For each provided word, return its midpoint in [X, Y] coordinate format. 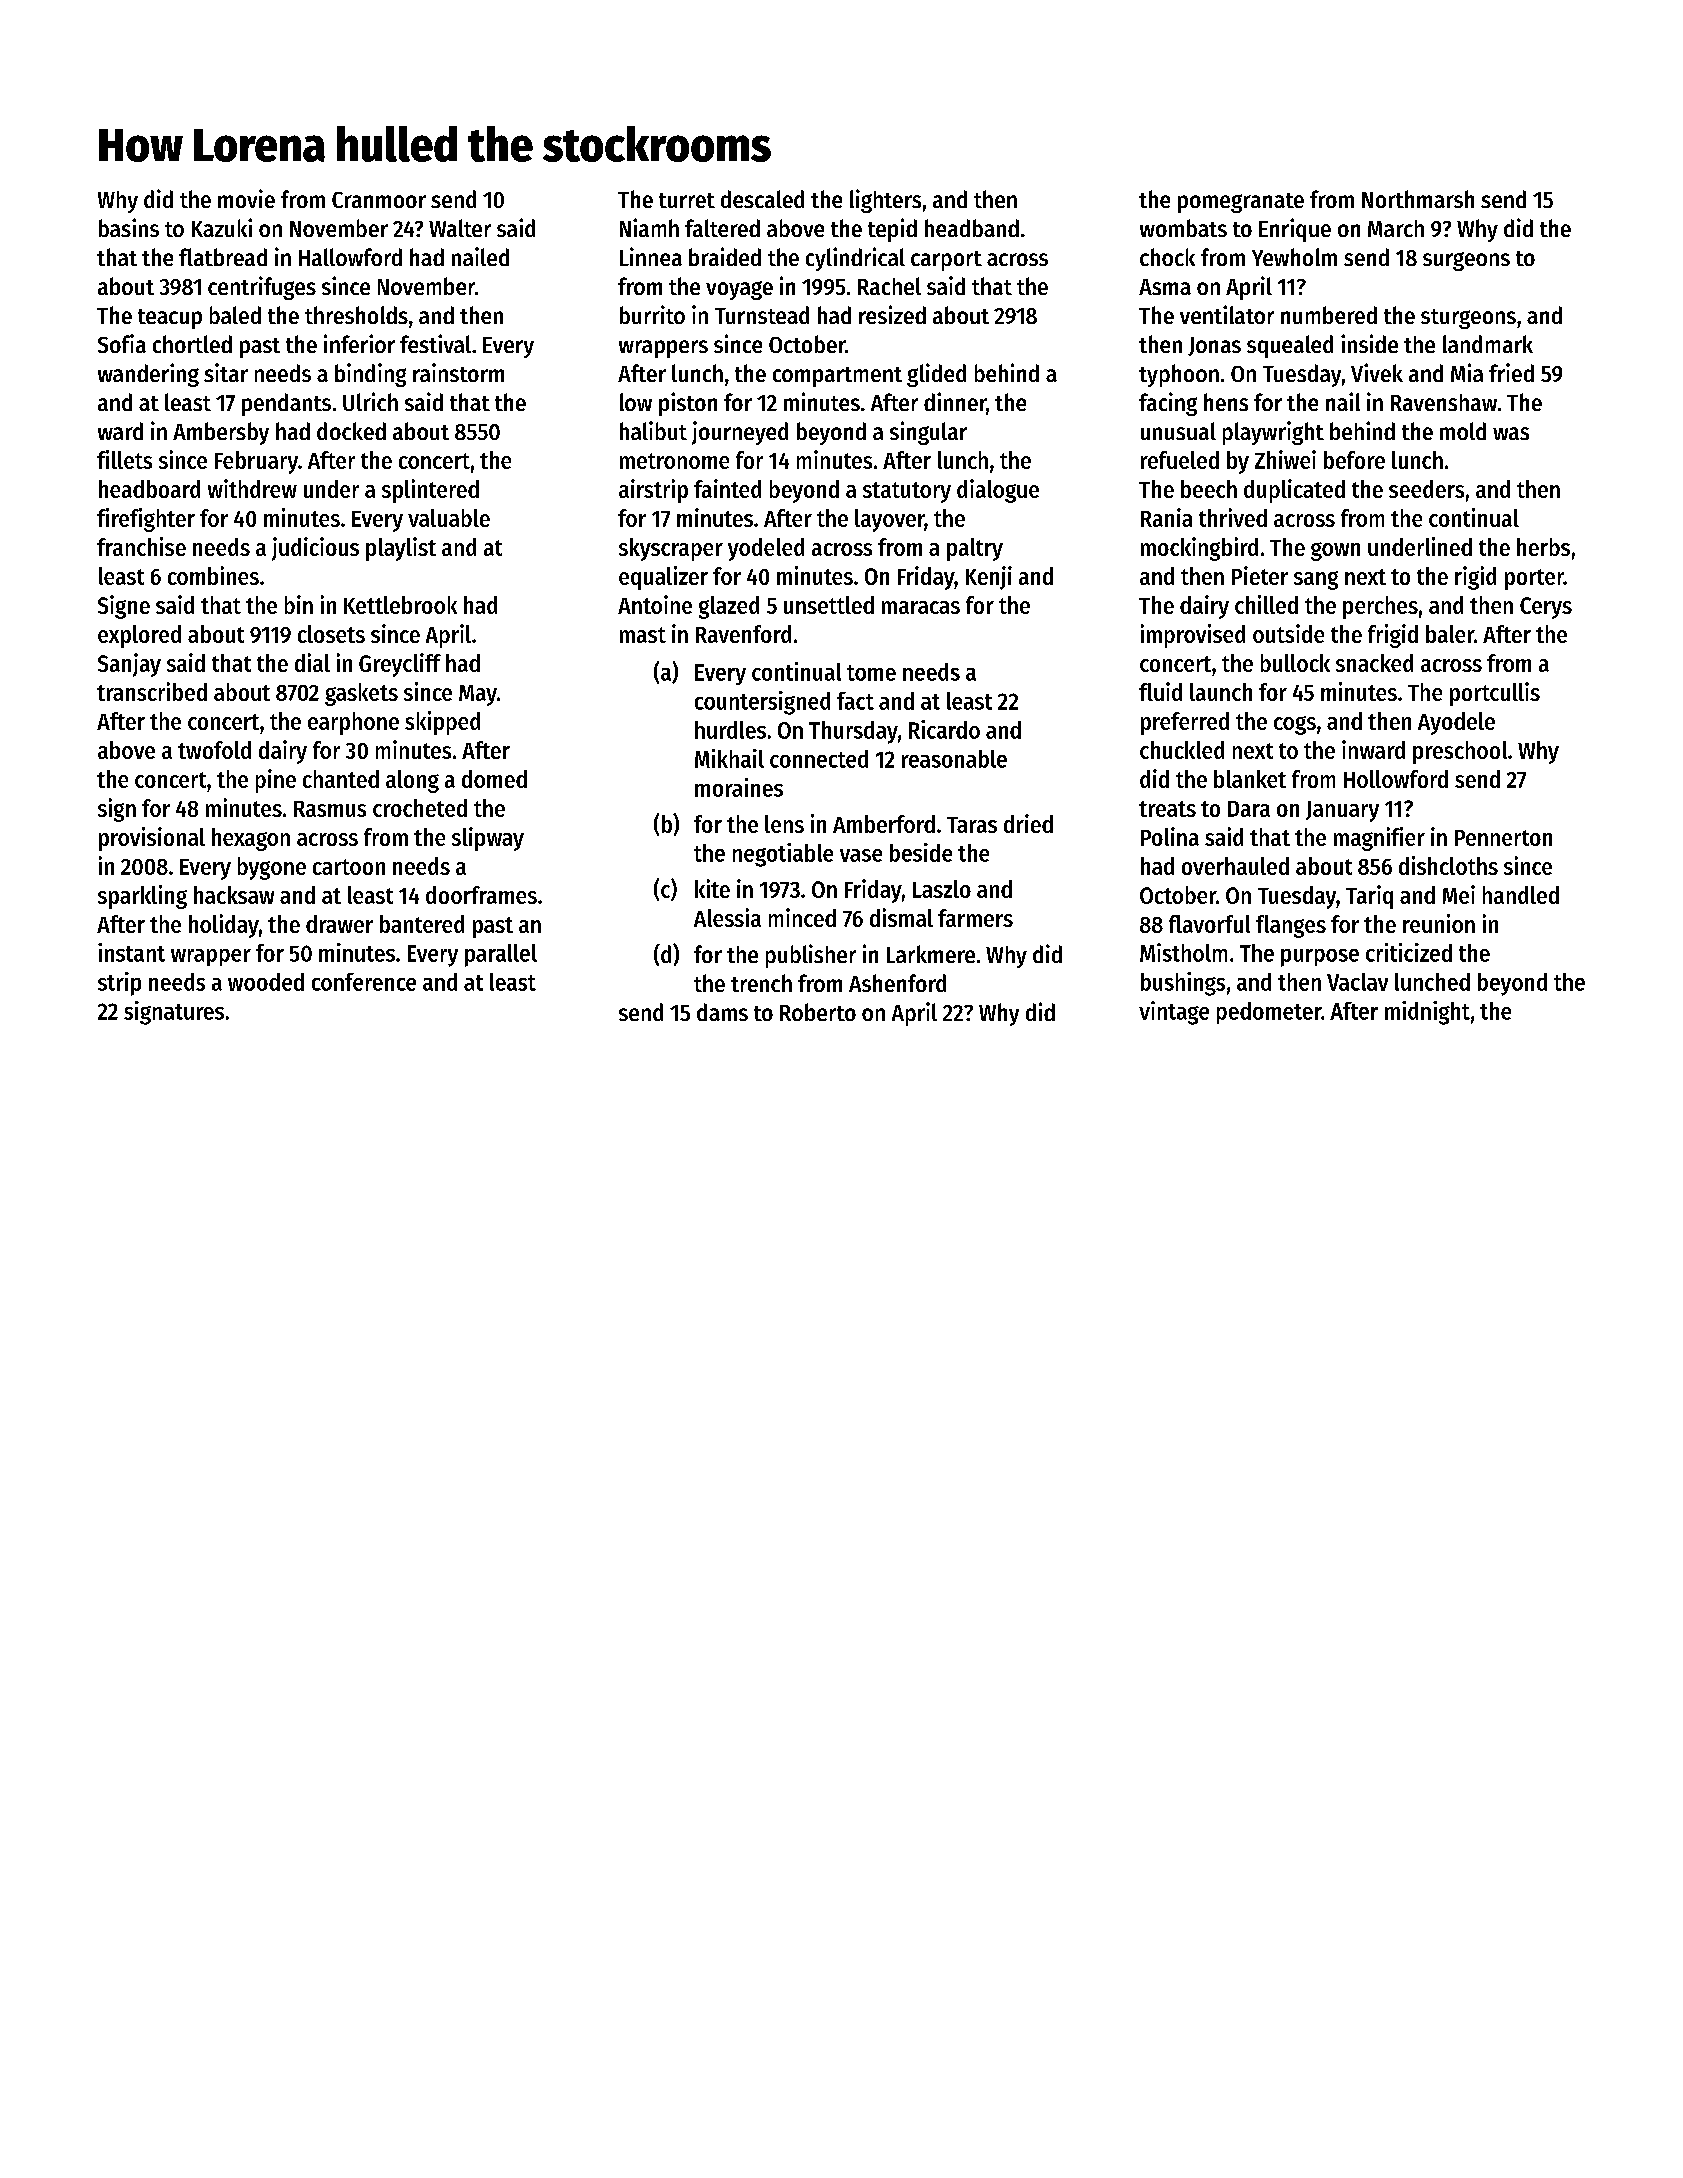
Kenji [989, 578]
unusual [1178, 431]
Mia [1467, 372]
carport [946, 261]
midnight [1427, 1013]
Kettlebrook [400, 605]
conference [364, 982]
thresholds [356, 315]
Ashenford [897, 983]
